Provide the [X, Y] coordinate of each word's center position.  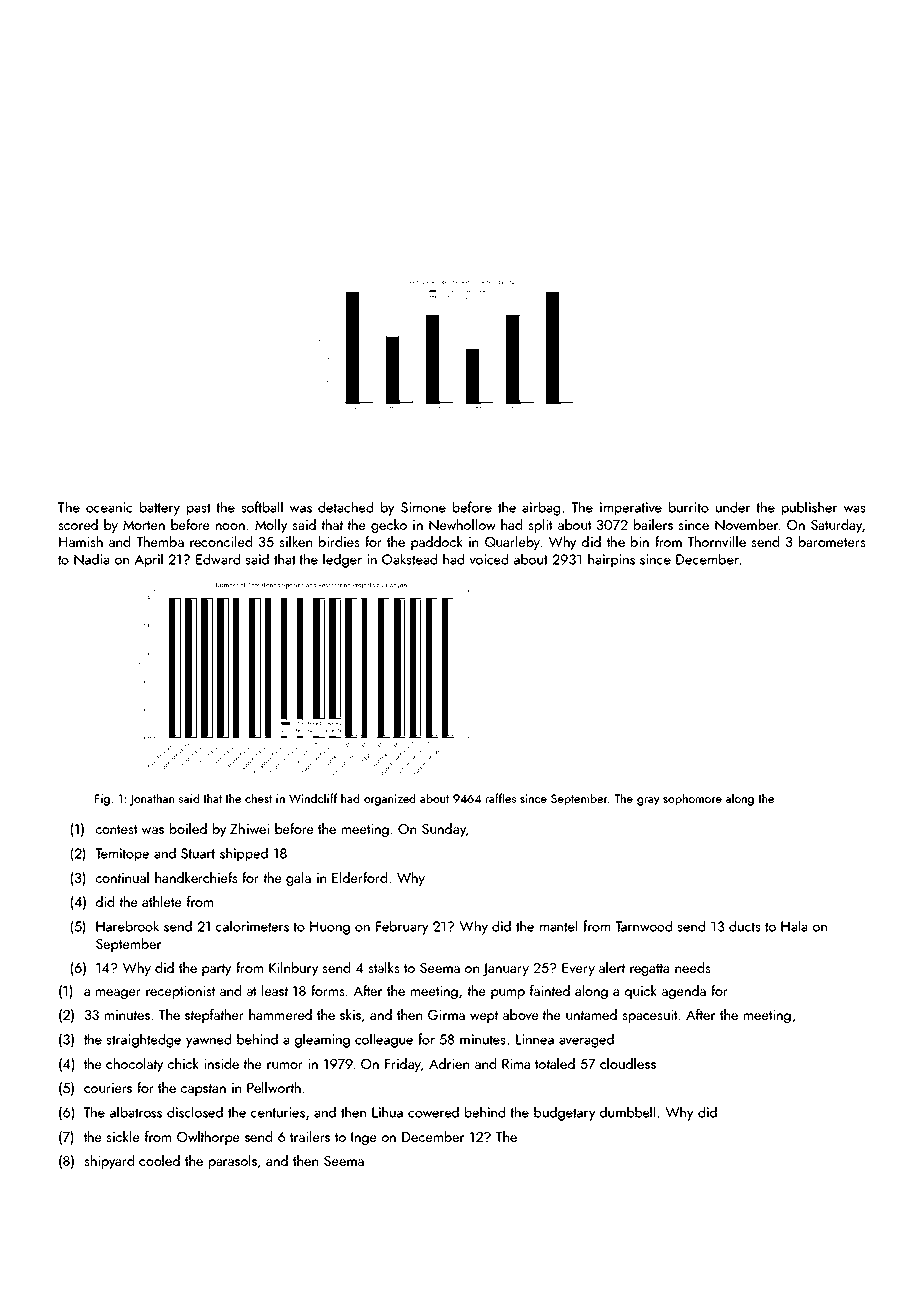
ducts [745, 926]
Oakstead [409, 559]
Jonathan [152, 799]
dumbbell [627, 1112]
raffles [501, 798]
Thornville [716, 541]
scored [78, 524]
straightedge [143, 1040]
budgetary [564, 1113]
